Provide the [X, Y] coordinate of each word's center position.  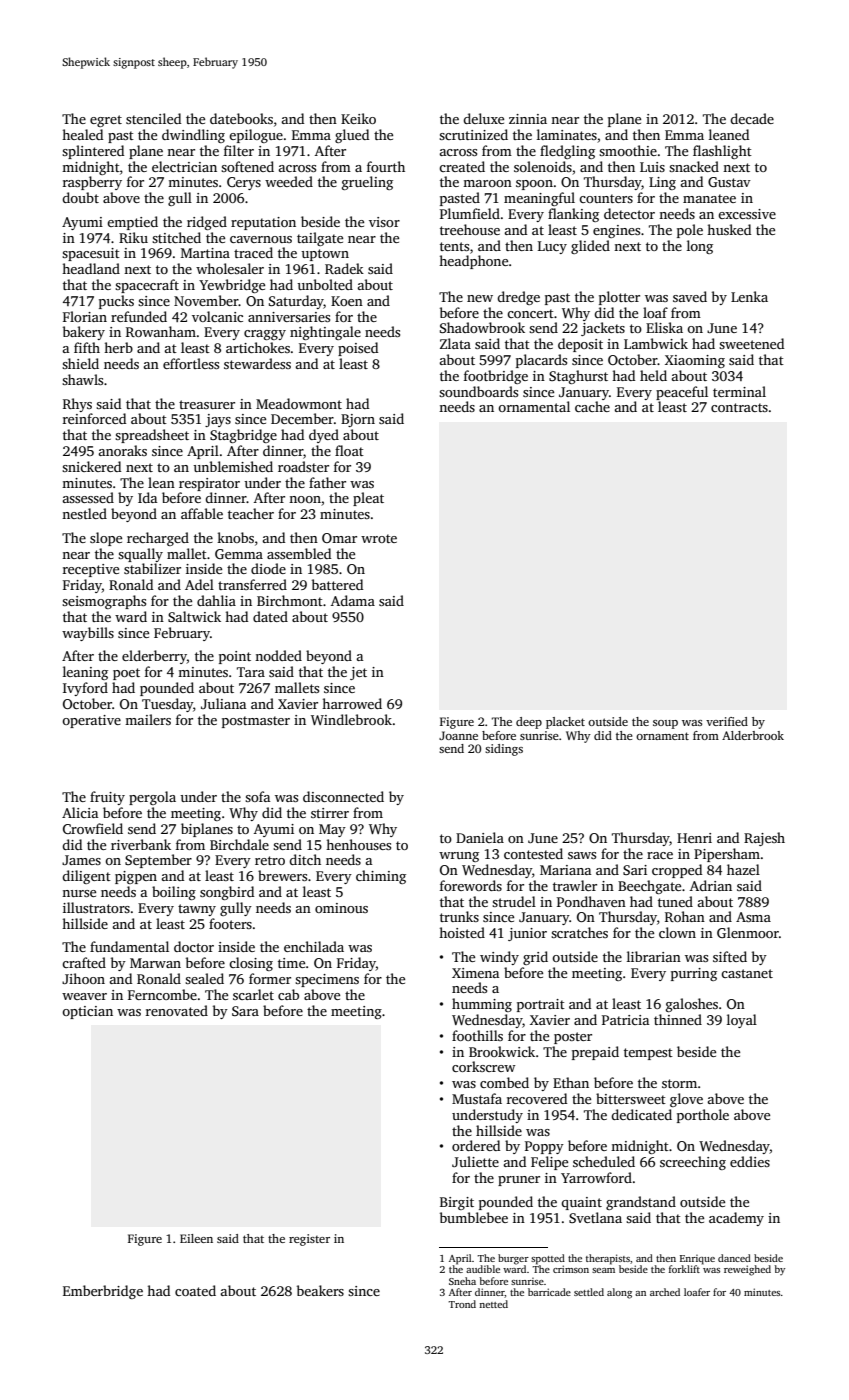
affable [202, 513]
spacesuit [91, 254]
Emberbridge [103, 1292]
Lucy [552, 247]
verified [727, 721]
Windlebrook [351, 719]
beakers [320, 1290]
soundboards [478, 391]
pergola [152, 798]
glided [590, 247]
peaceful [682, 393]
